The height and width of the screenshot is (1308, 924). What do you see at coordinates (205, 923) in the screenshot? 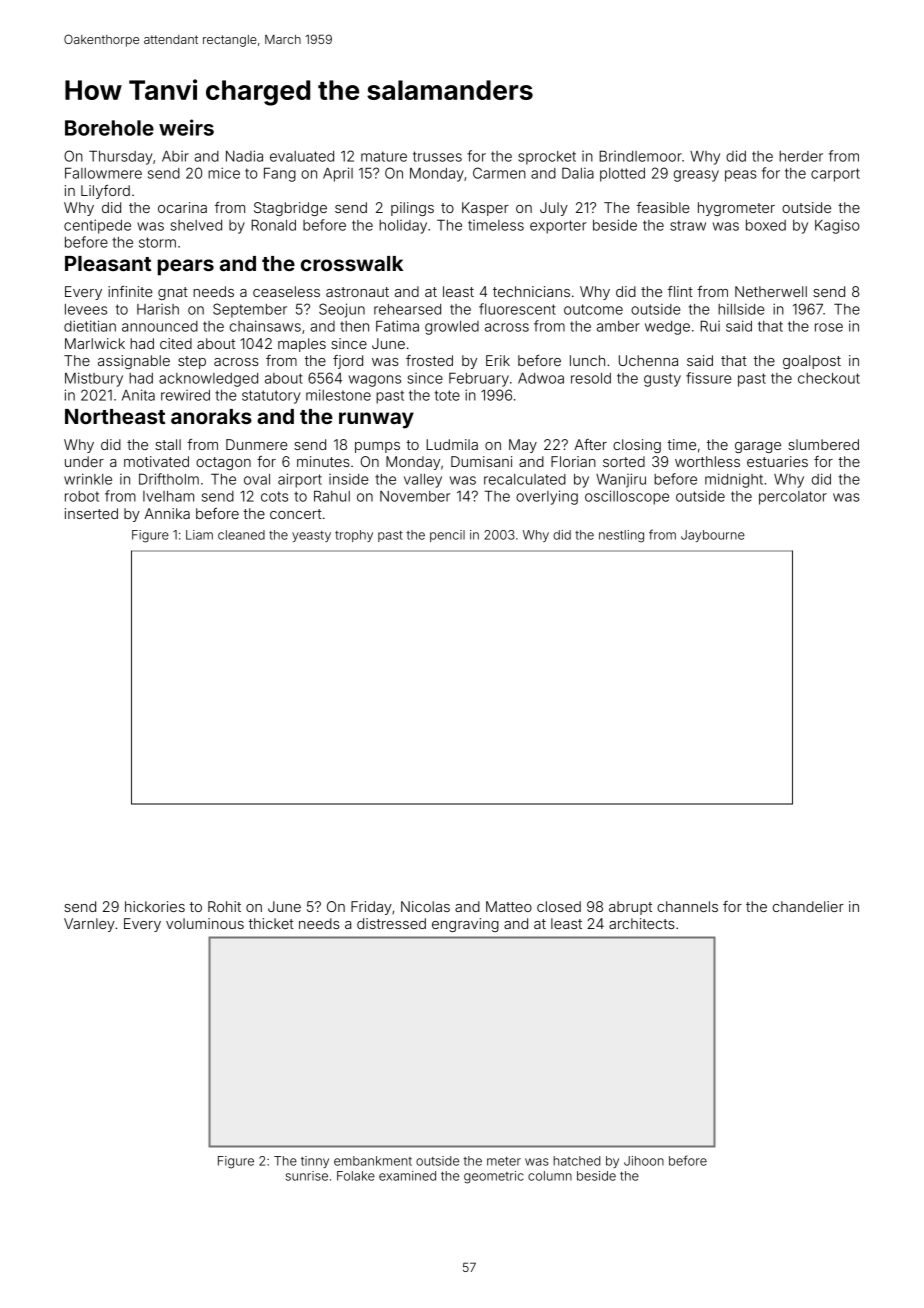
I see `voluminous` at bounding box center [205, 923].
